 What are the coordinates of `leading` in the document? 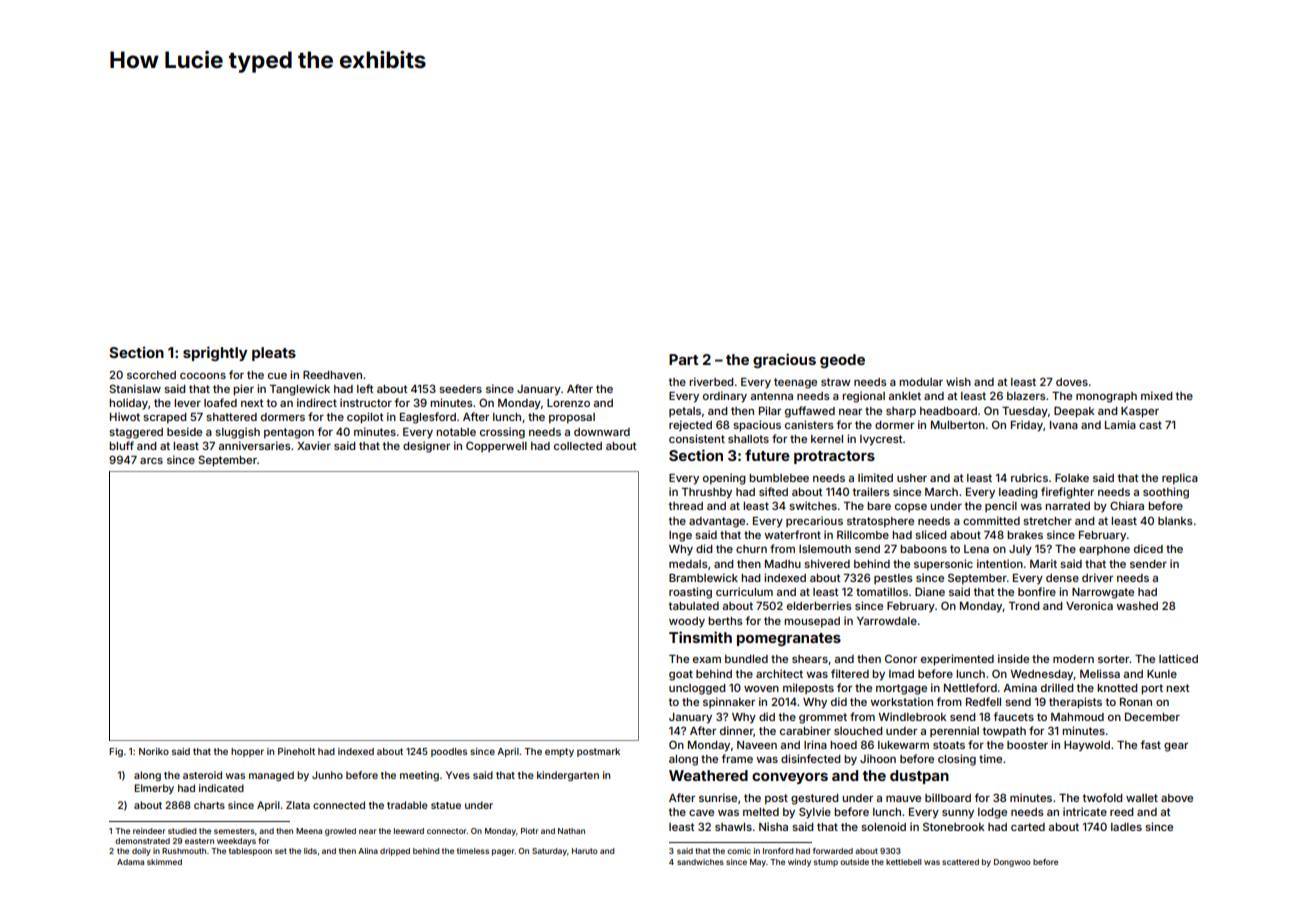 It's located at (1018, 493).
